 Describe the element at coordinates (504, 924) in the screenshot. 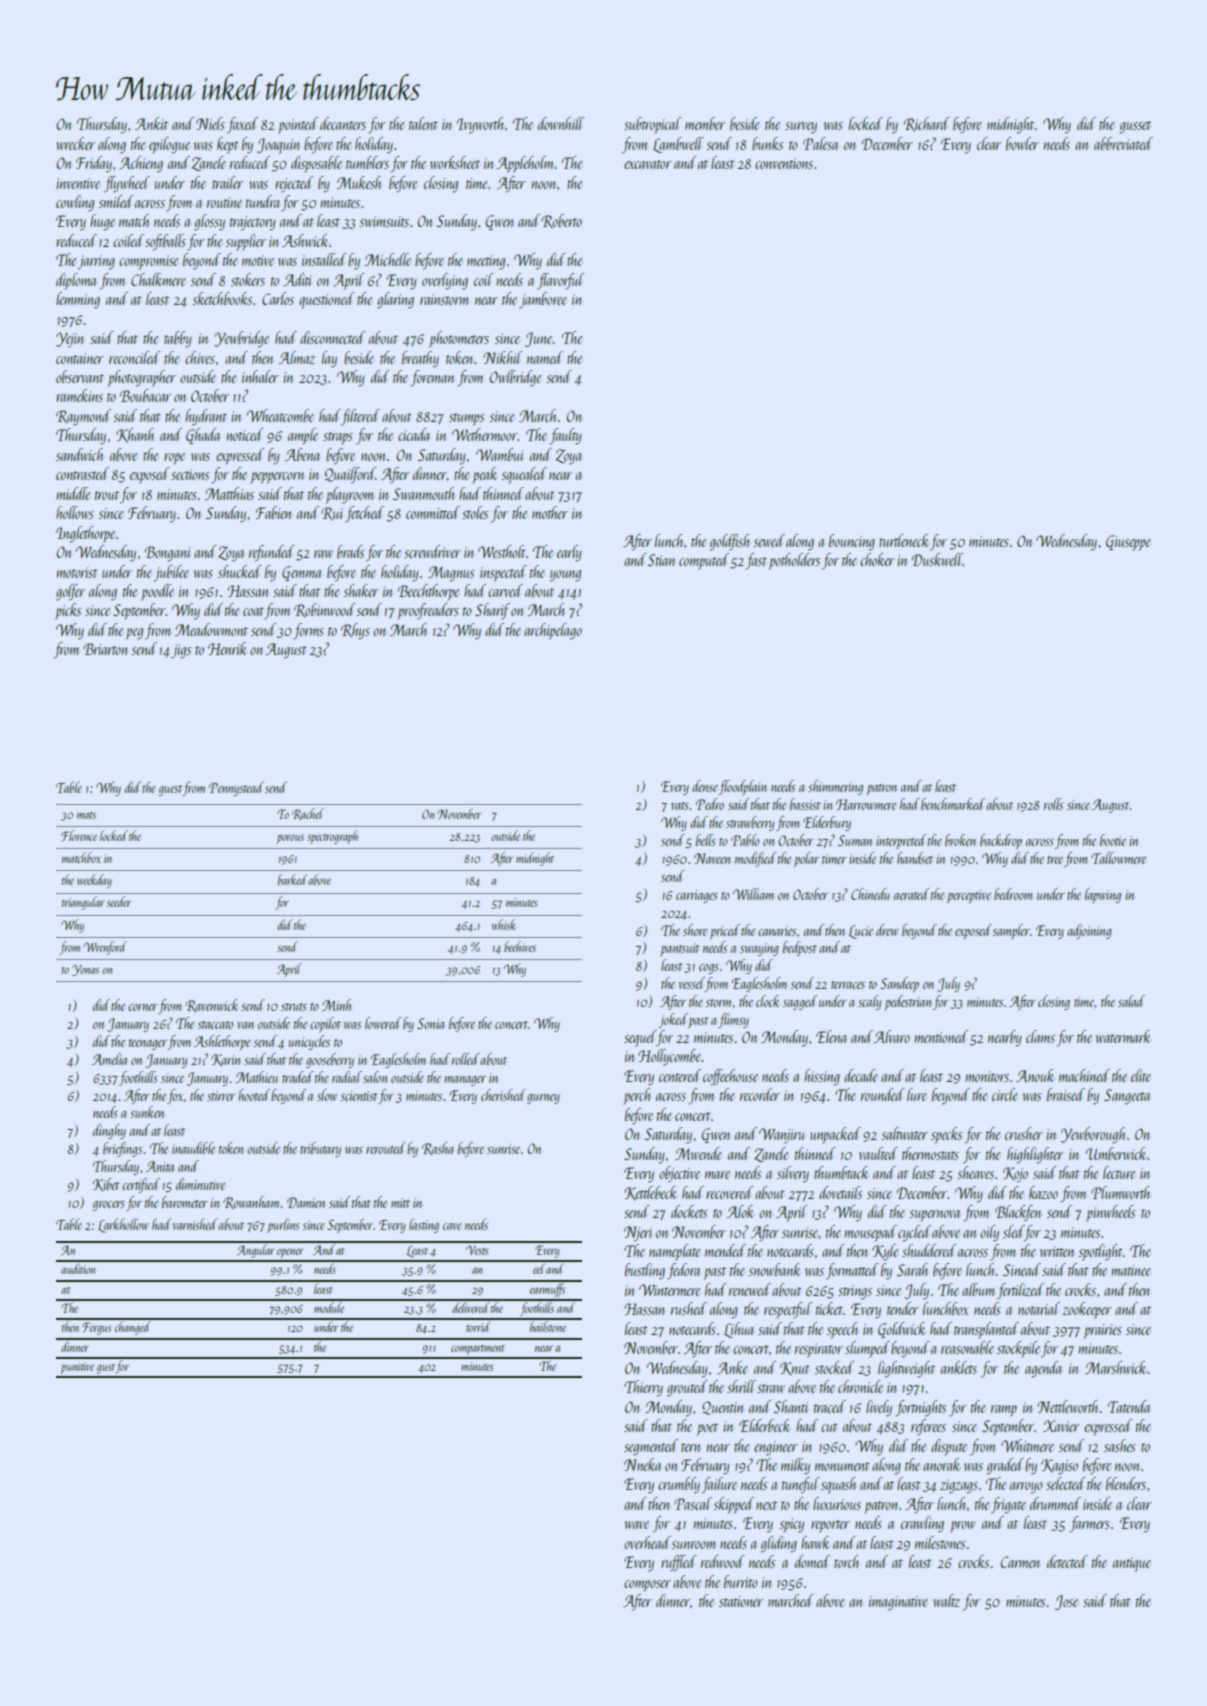

I see `whisk` at that location.
